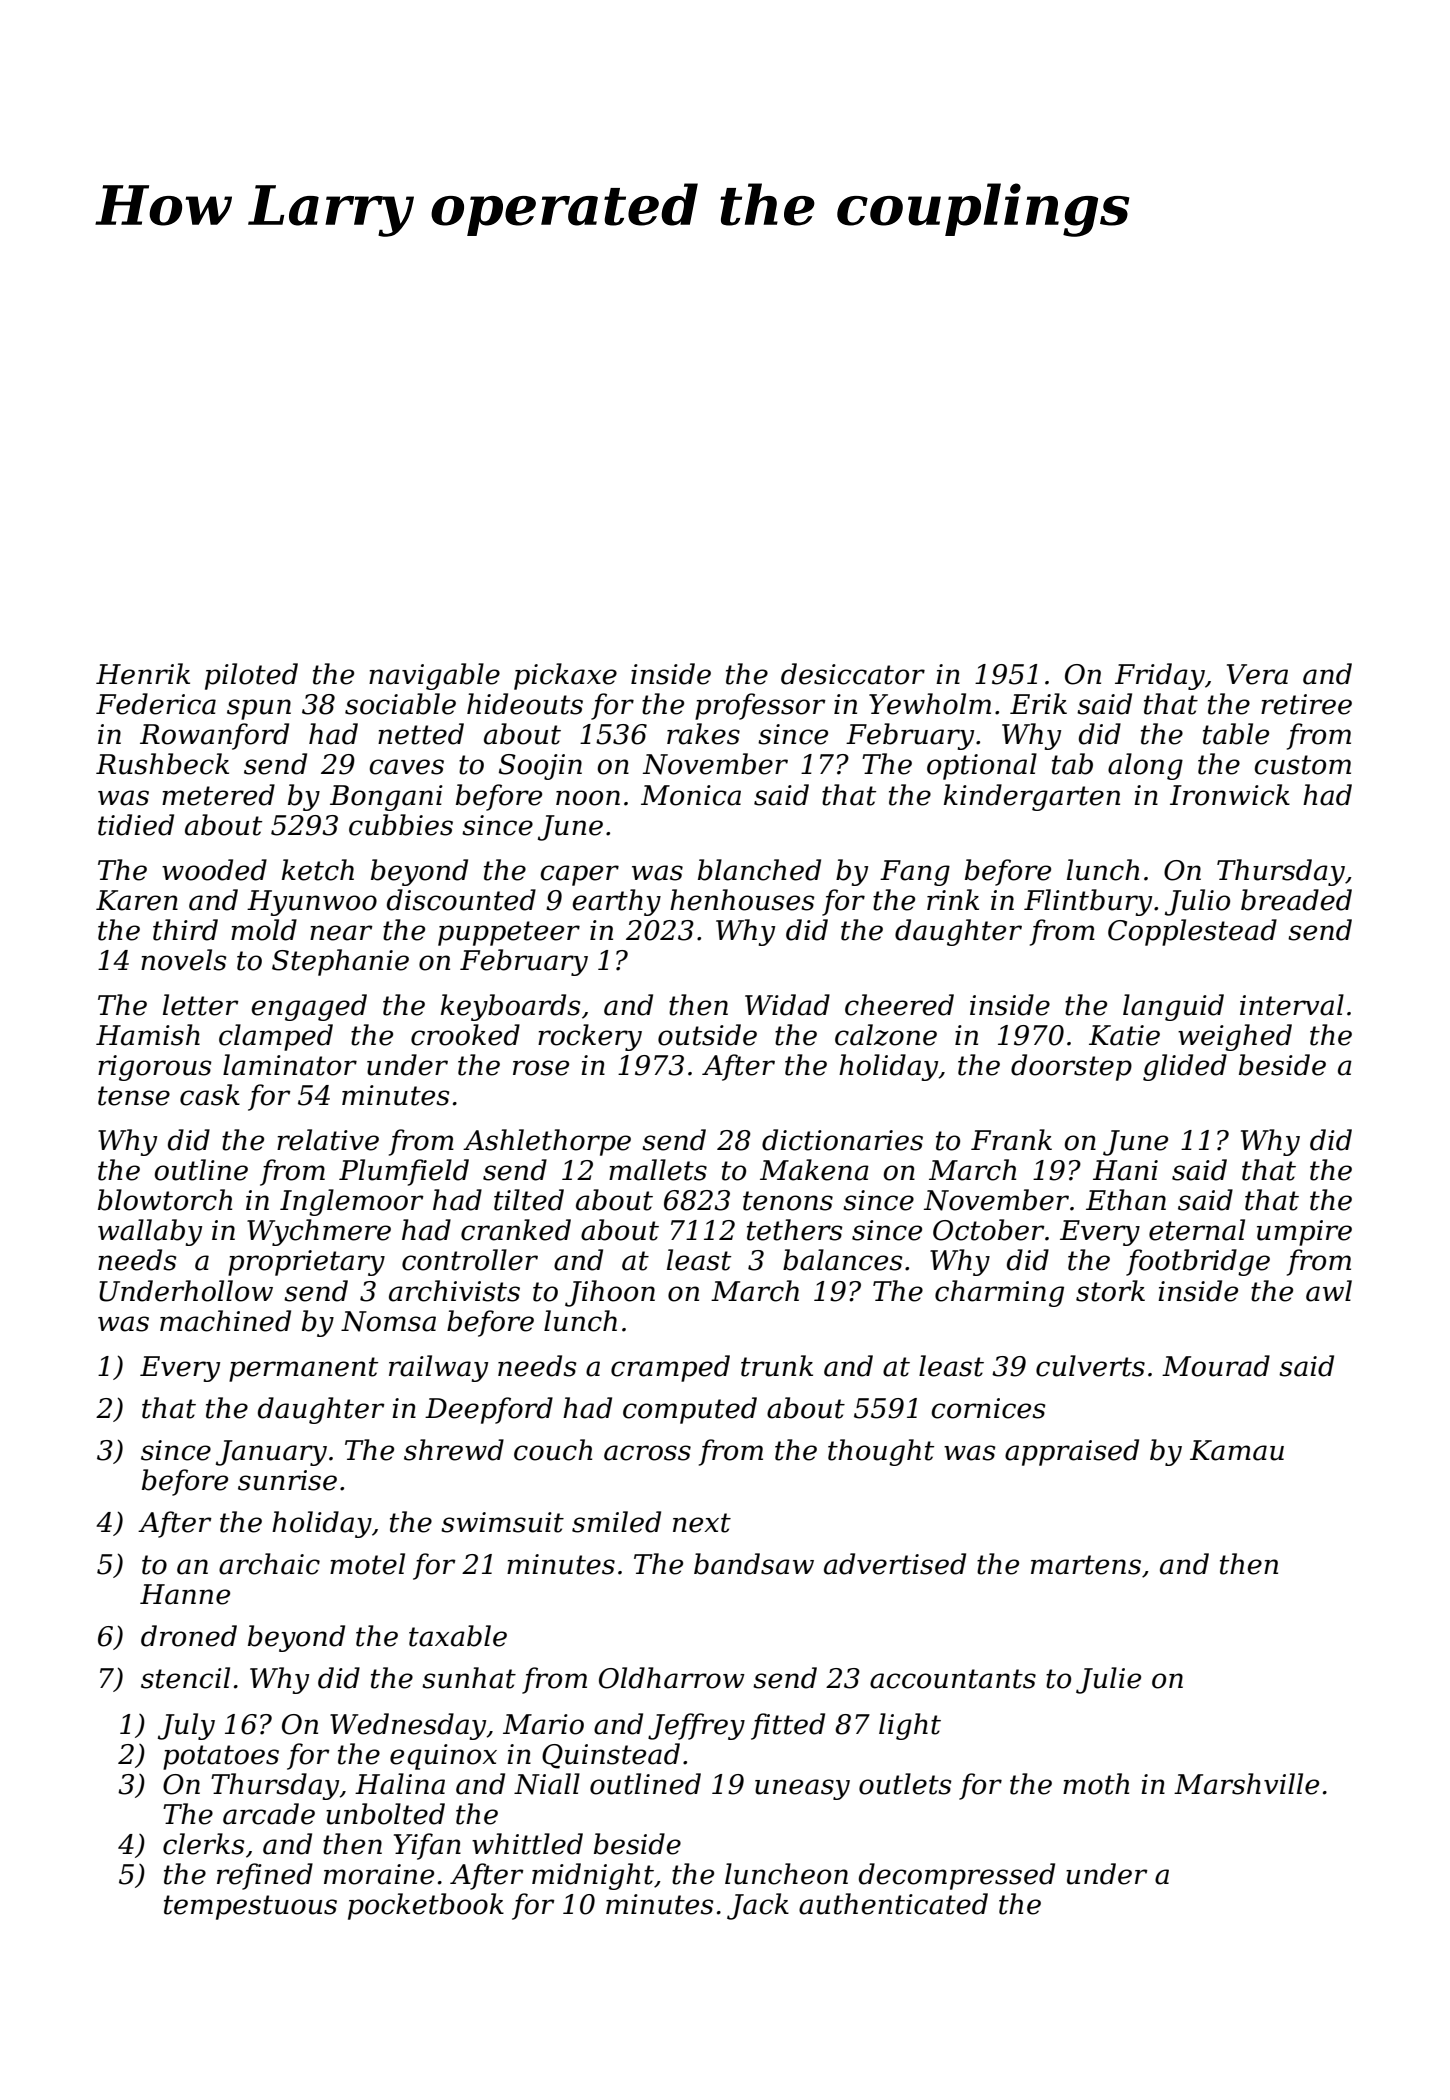 The height and width of the image is (2100, 1450). Describe the element at coordinates (1230, 795) in the image. I see `Ironwick` at that location.
